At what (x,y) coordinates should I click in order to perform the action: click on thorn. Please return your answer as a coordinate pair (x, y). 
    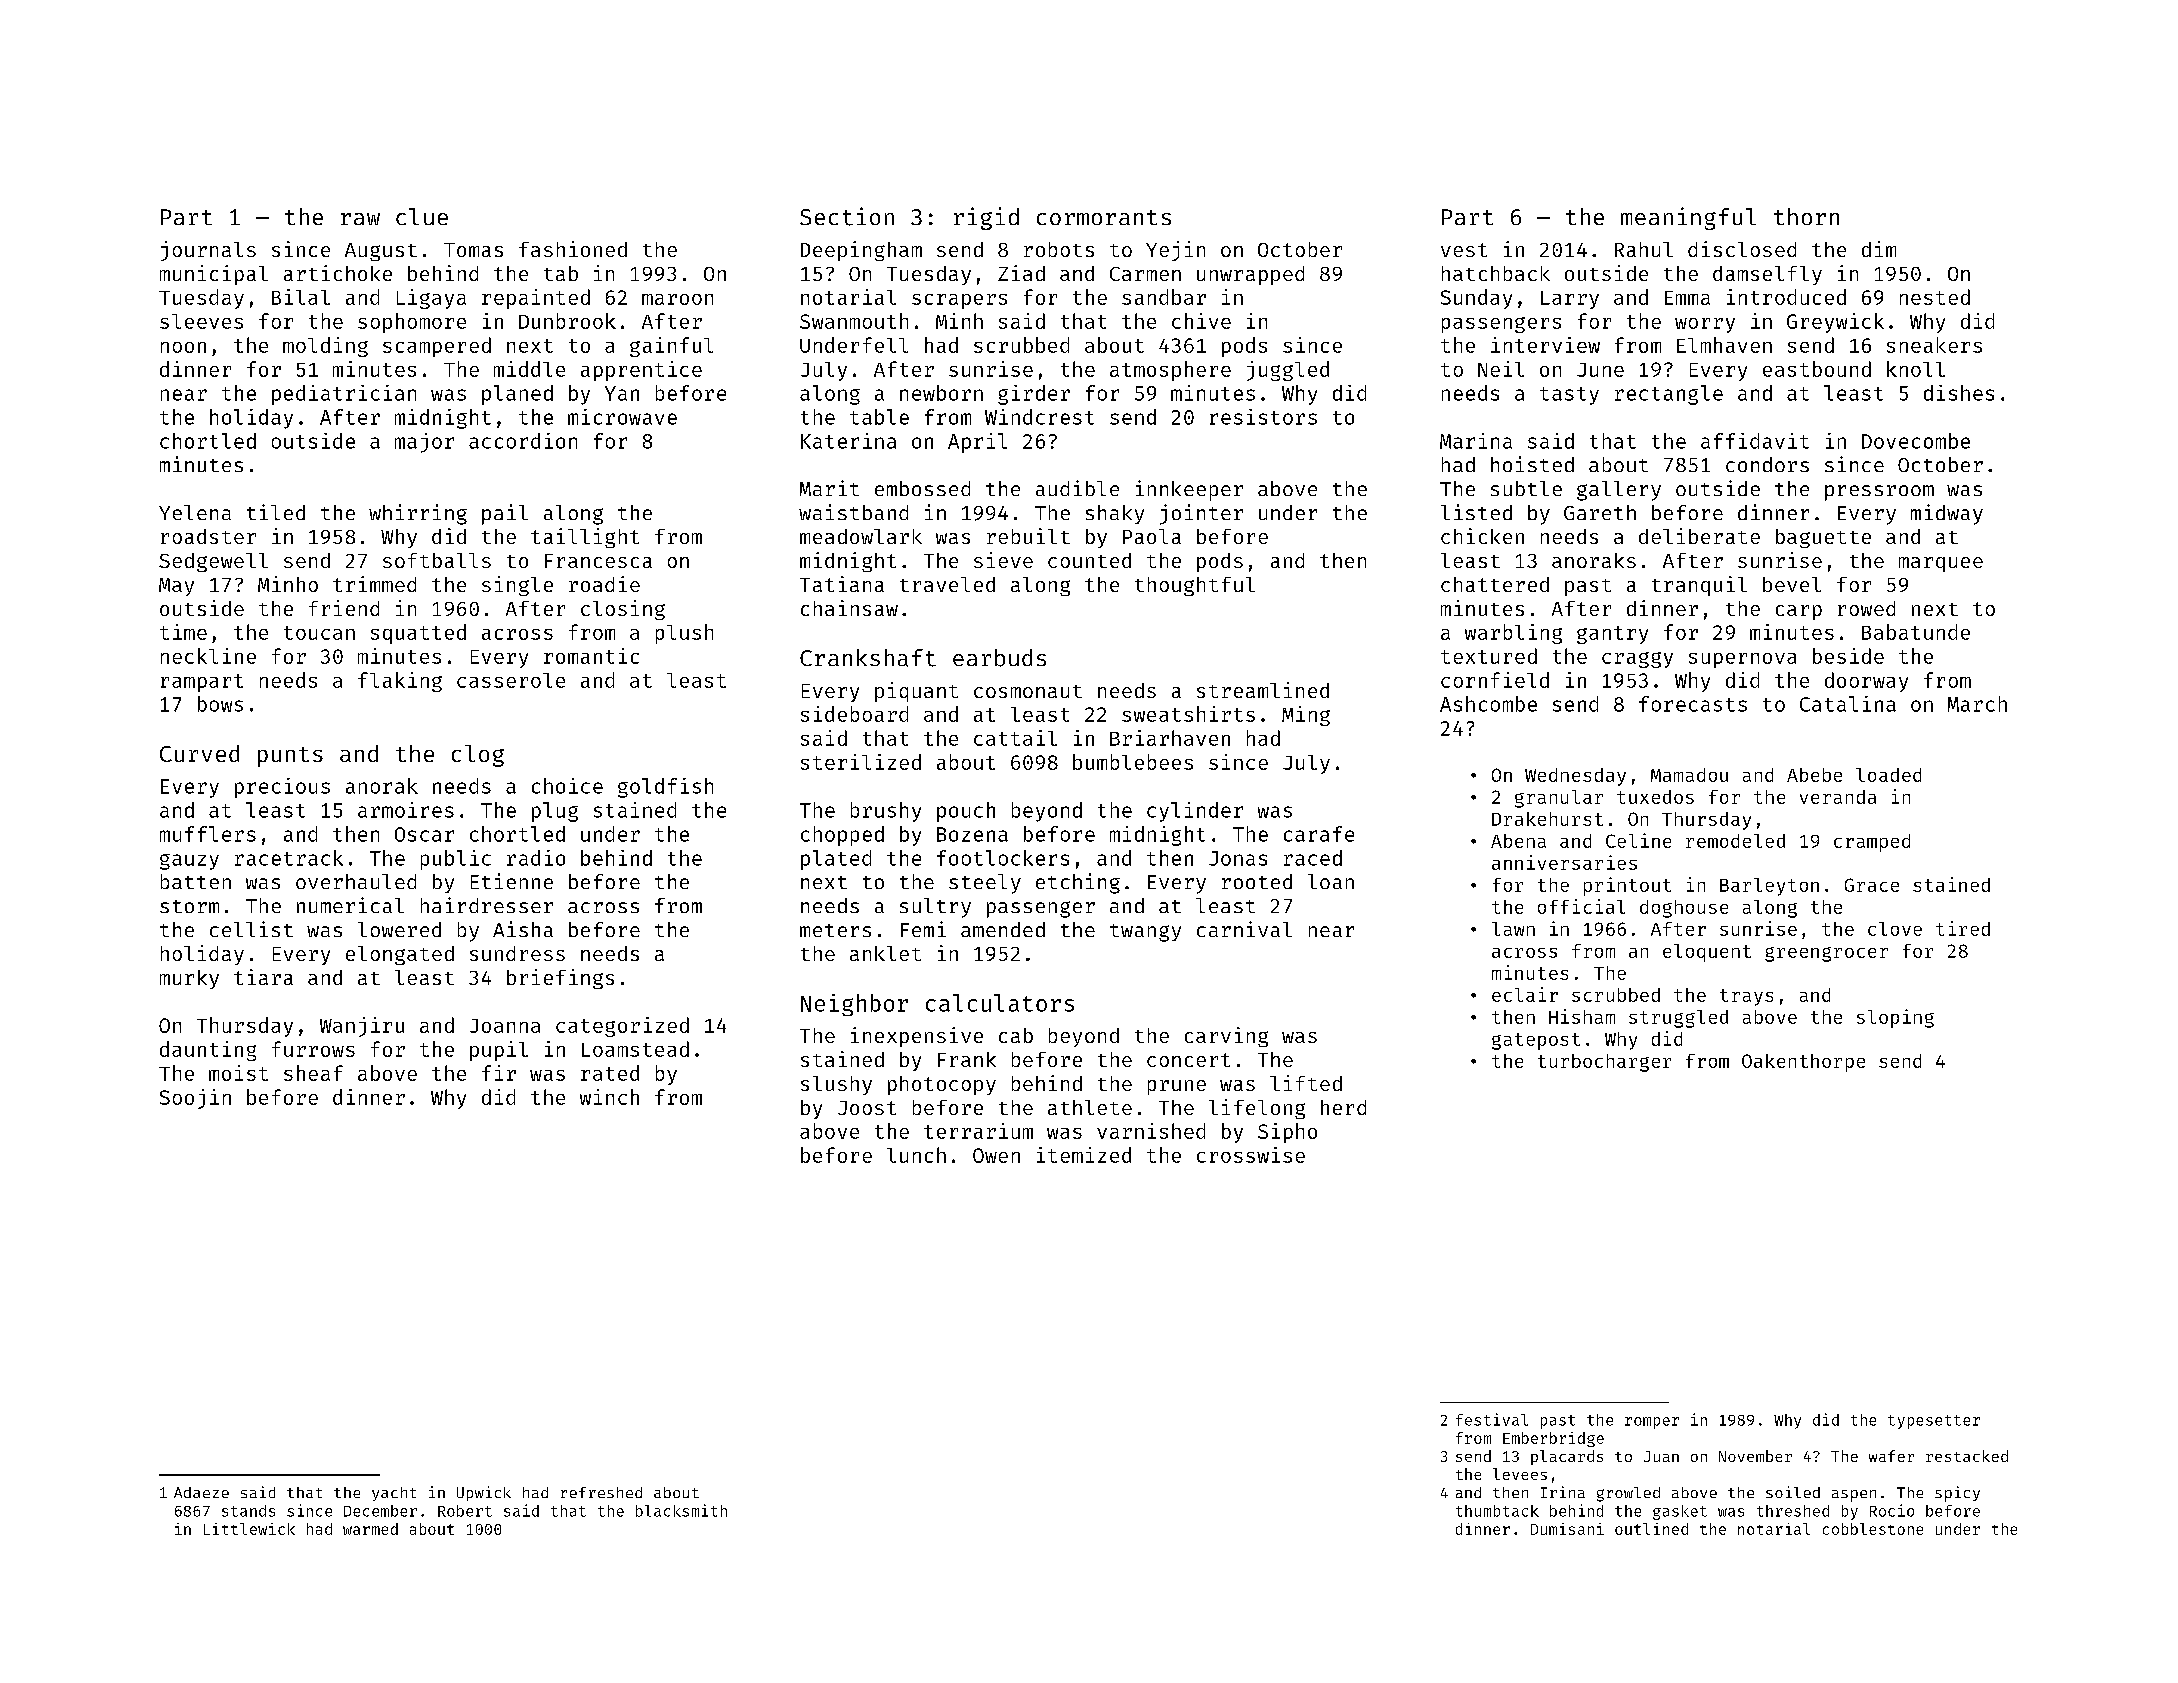
    Looking at the image, I should click on (1806, 216).
